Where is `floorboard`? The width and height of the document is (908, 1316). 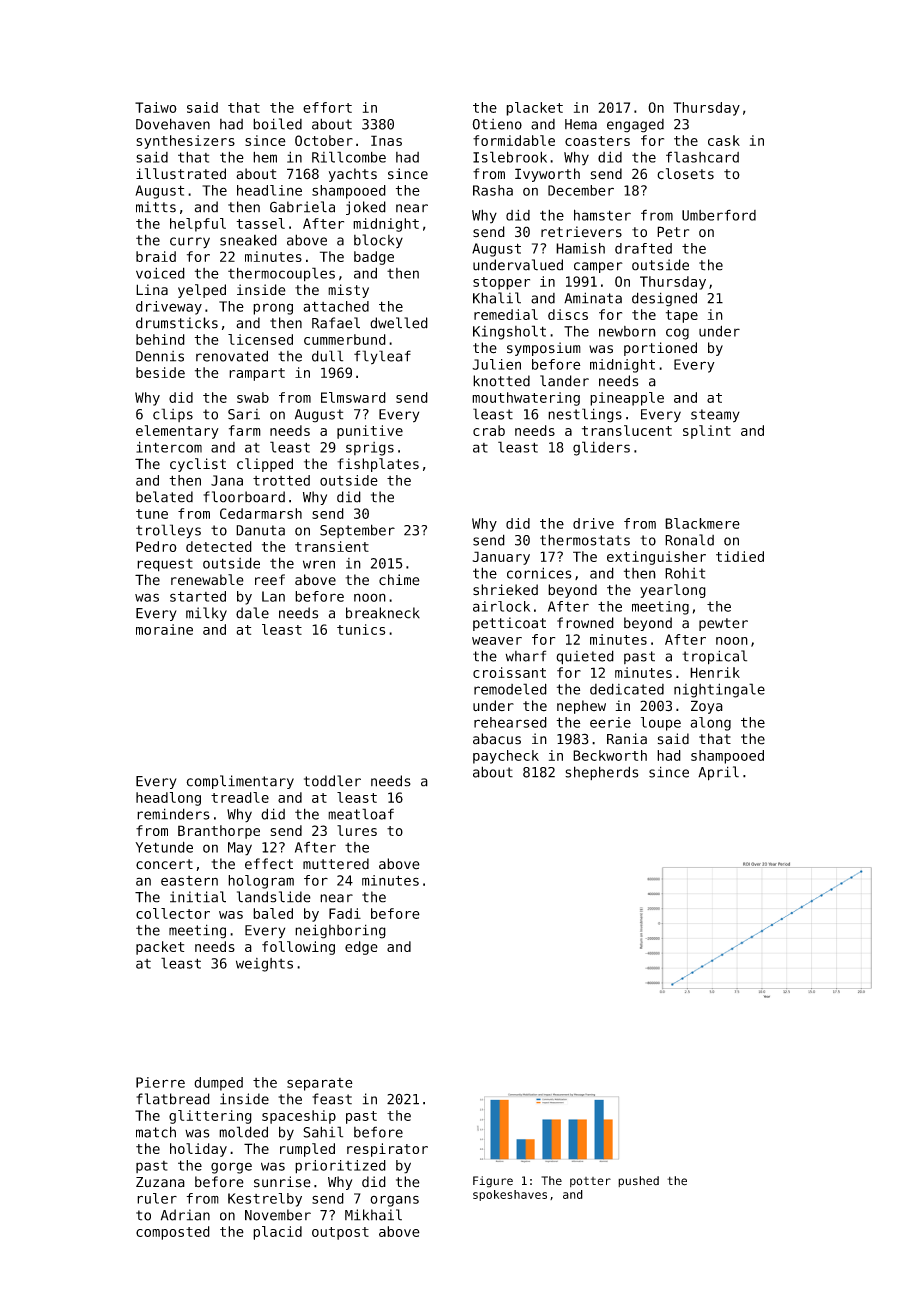 floorboard is located at coordinates (244, 497).
